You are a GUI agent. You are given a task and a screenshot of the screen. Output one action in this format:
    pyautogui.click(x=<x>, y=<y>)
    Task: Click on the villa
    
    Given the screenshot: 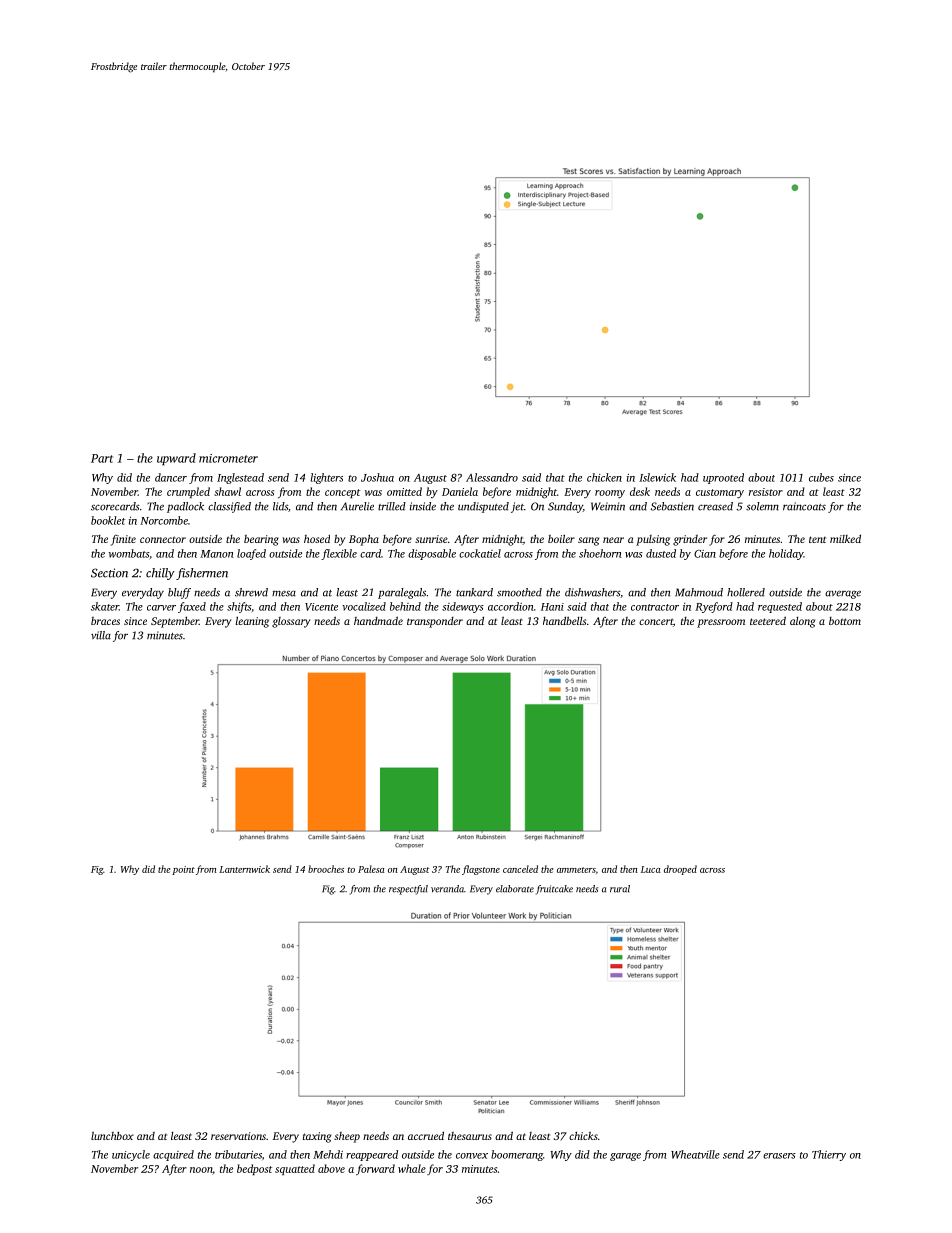 What is the action you would take?
    pyautogui.click(x=101, y=635)
